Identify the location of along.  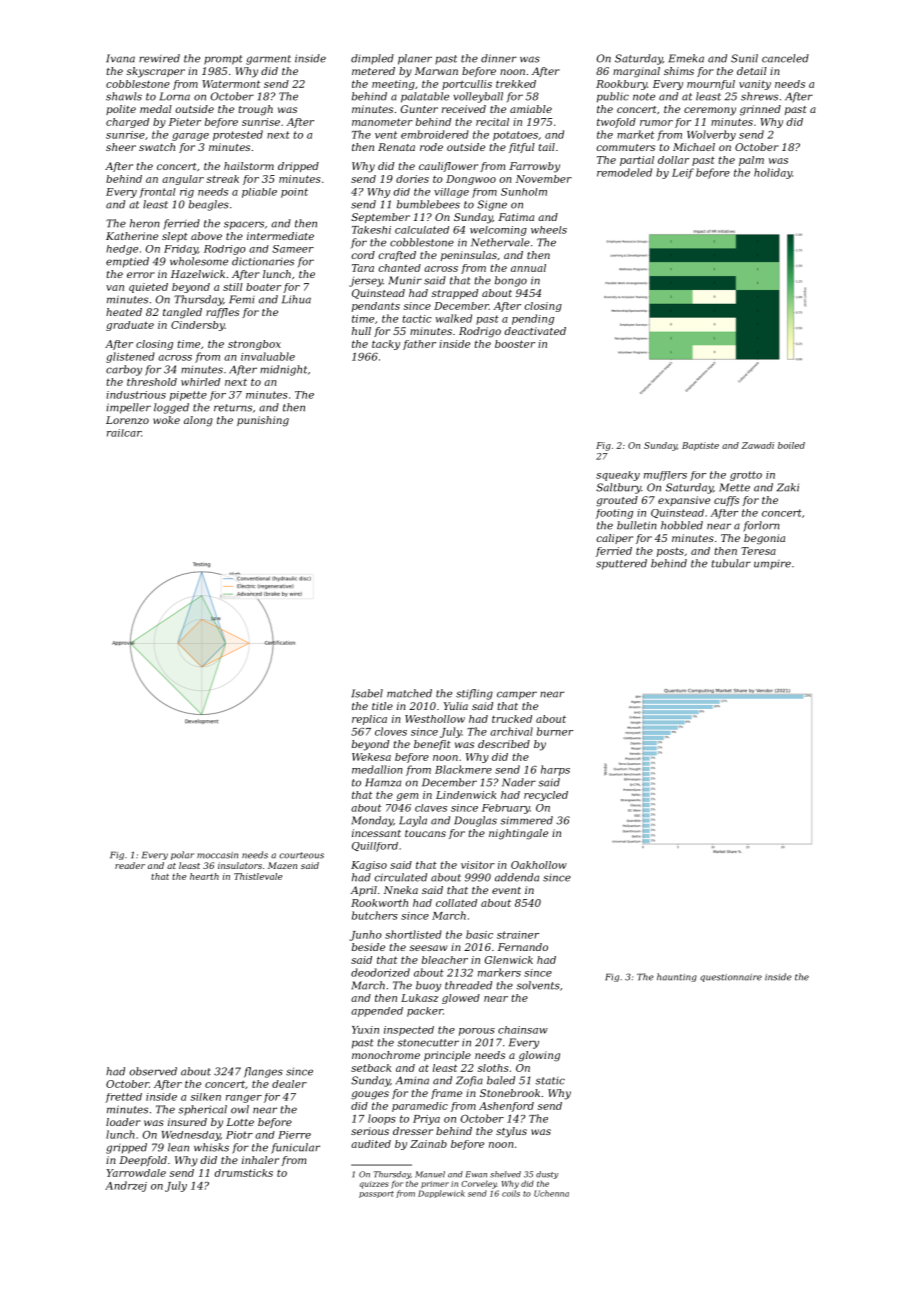
(198, 421).
